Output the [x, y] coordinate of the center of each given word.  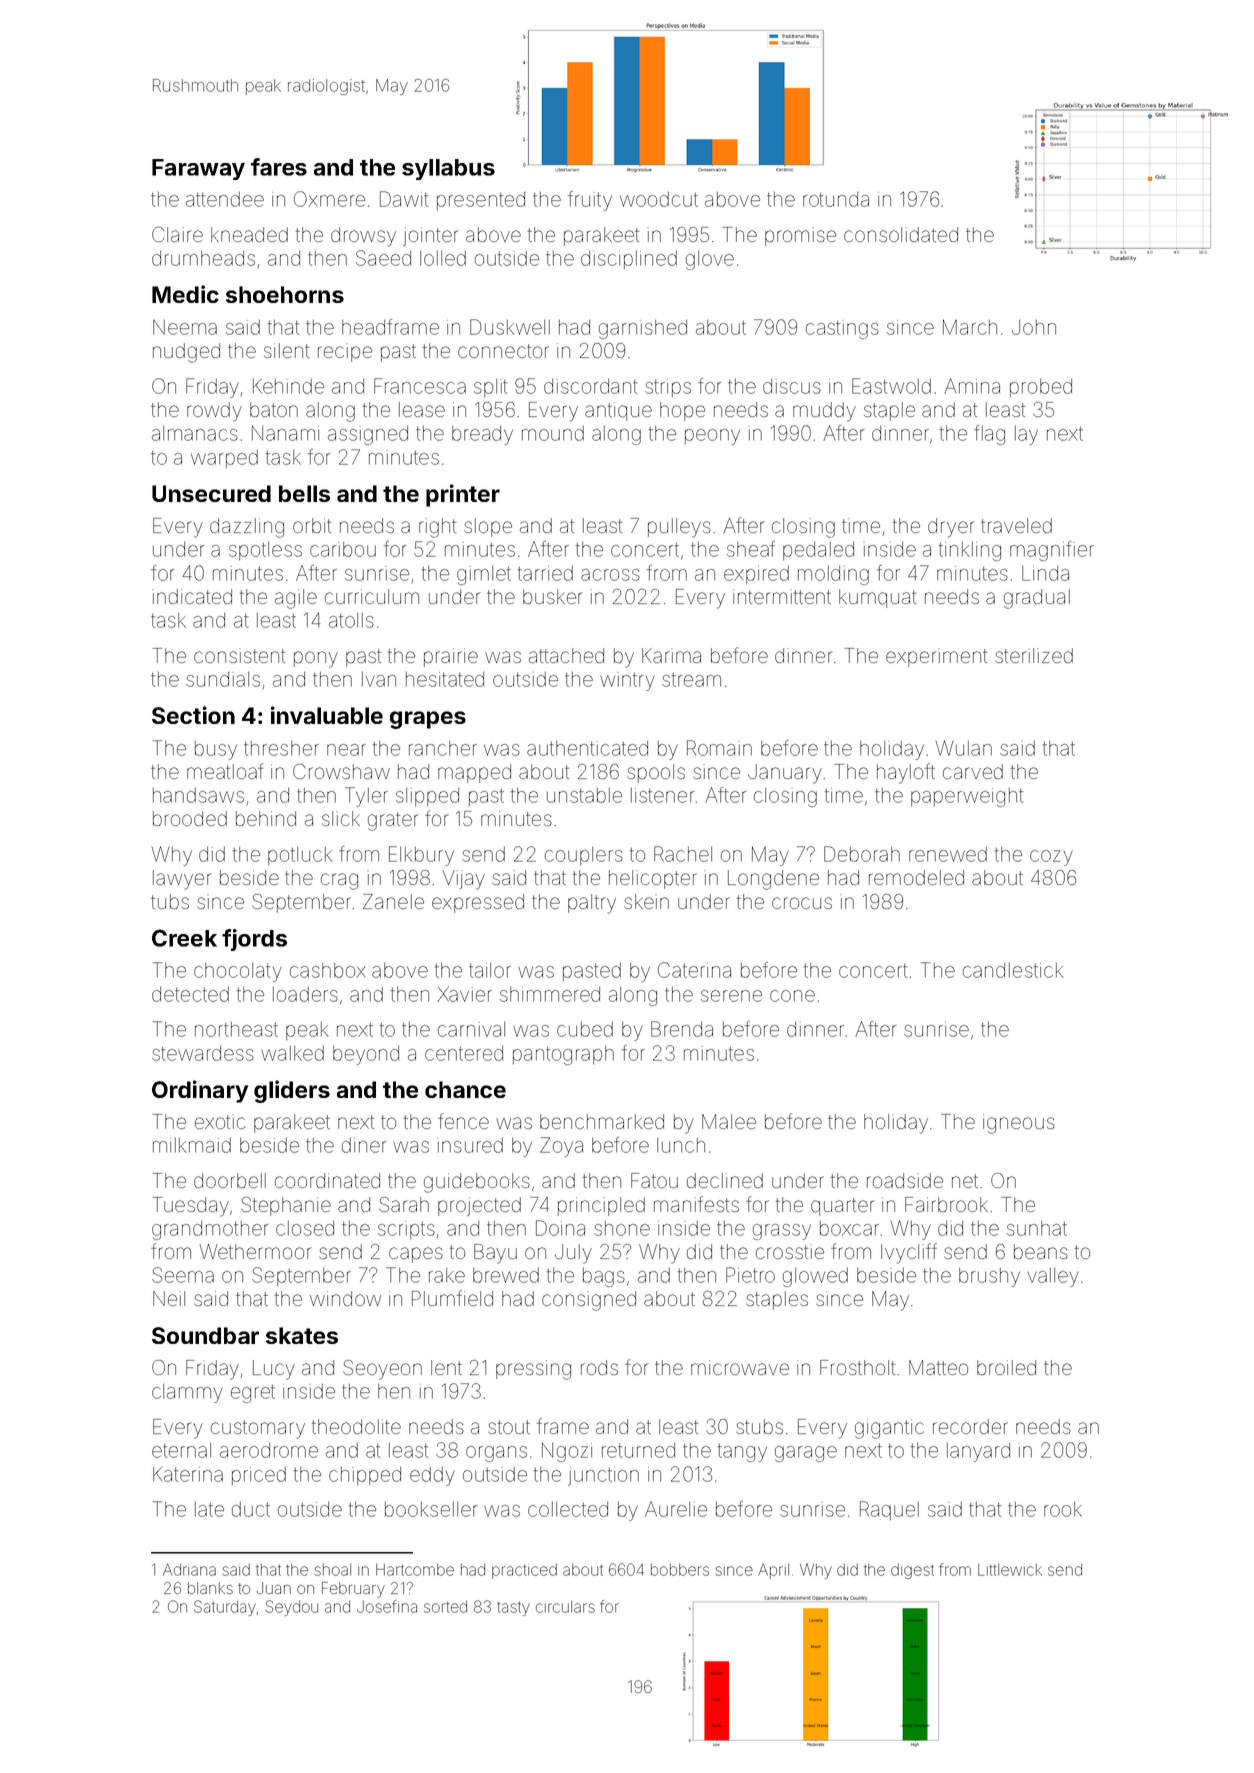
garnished [643, 329]
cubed [585, 1029]
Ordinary [200, 1091]
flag [989, 435]
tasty [513, 1609]
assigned [368, 435]
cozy [1051, 858]
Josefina [387, 1606]
